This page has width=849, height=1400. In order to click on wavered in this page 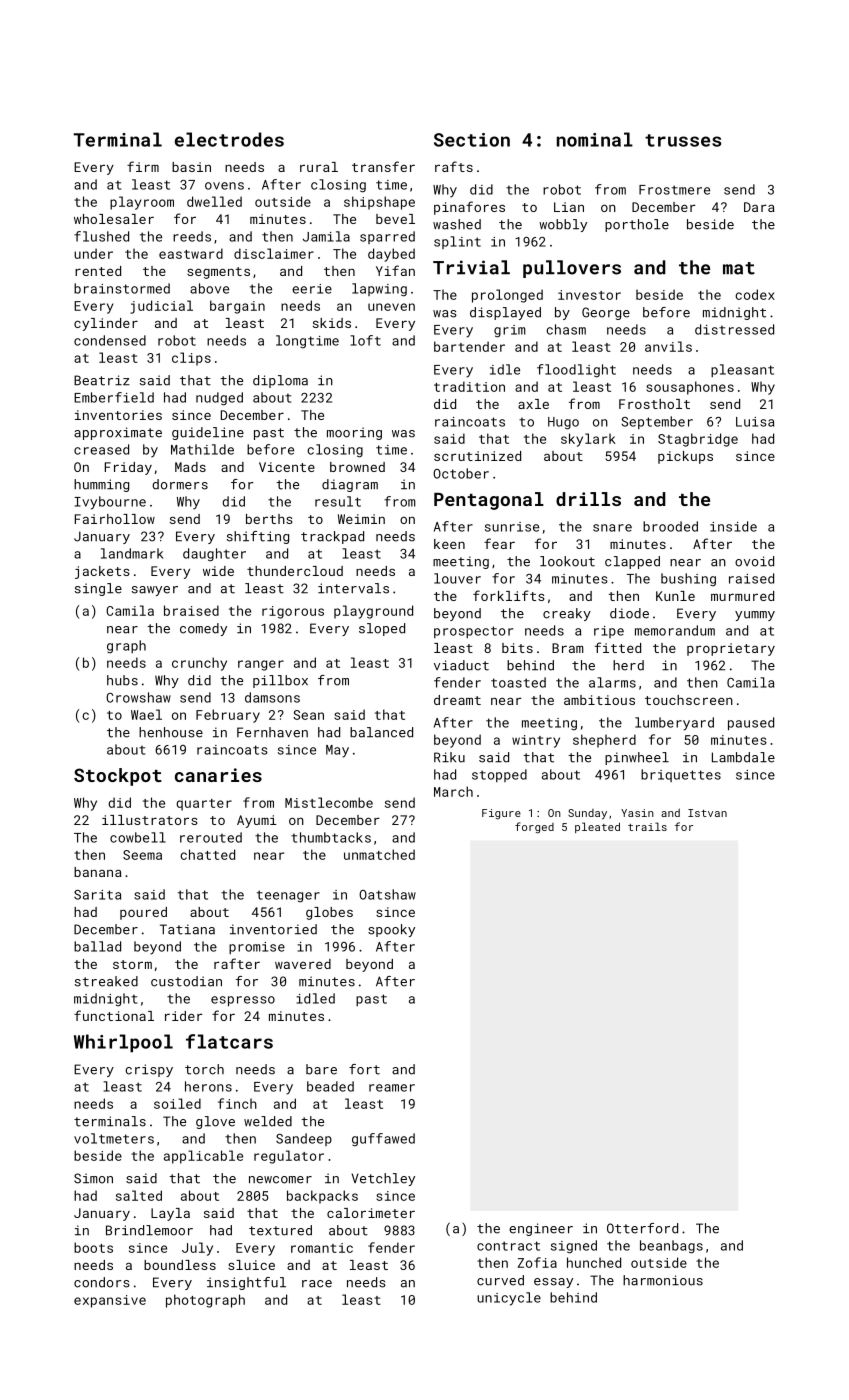, I will do `click(303, 964)`.
